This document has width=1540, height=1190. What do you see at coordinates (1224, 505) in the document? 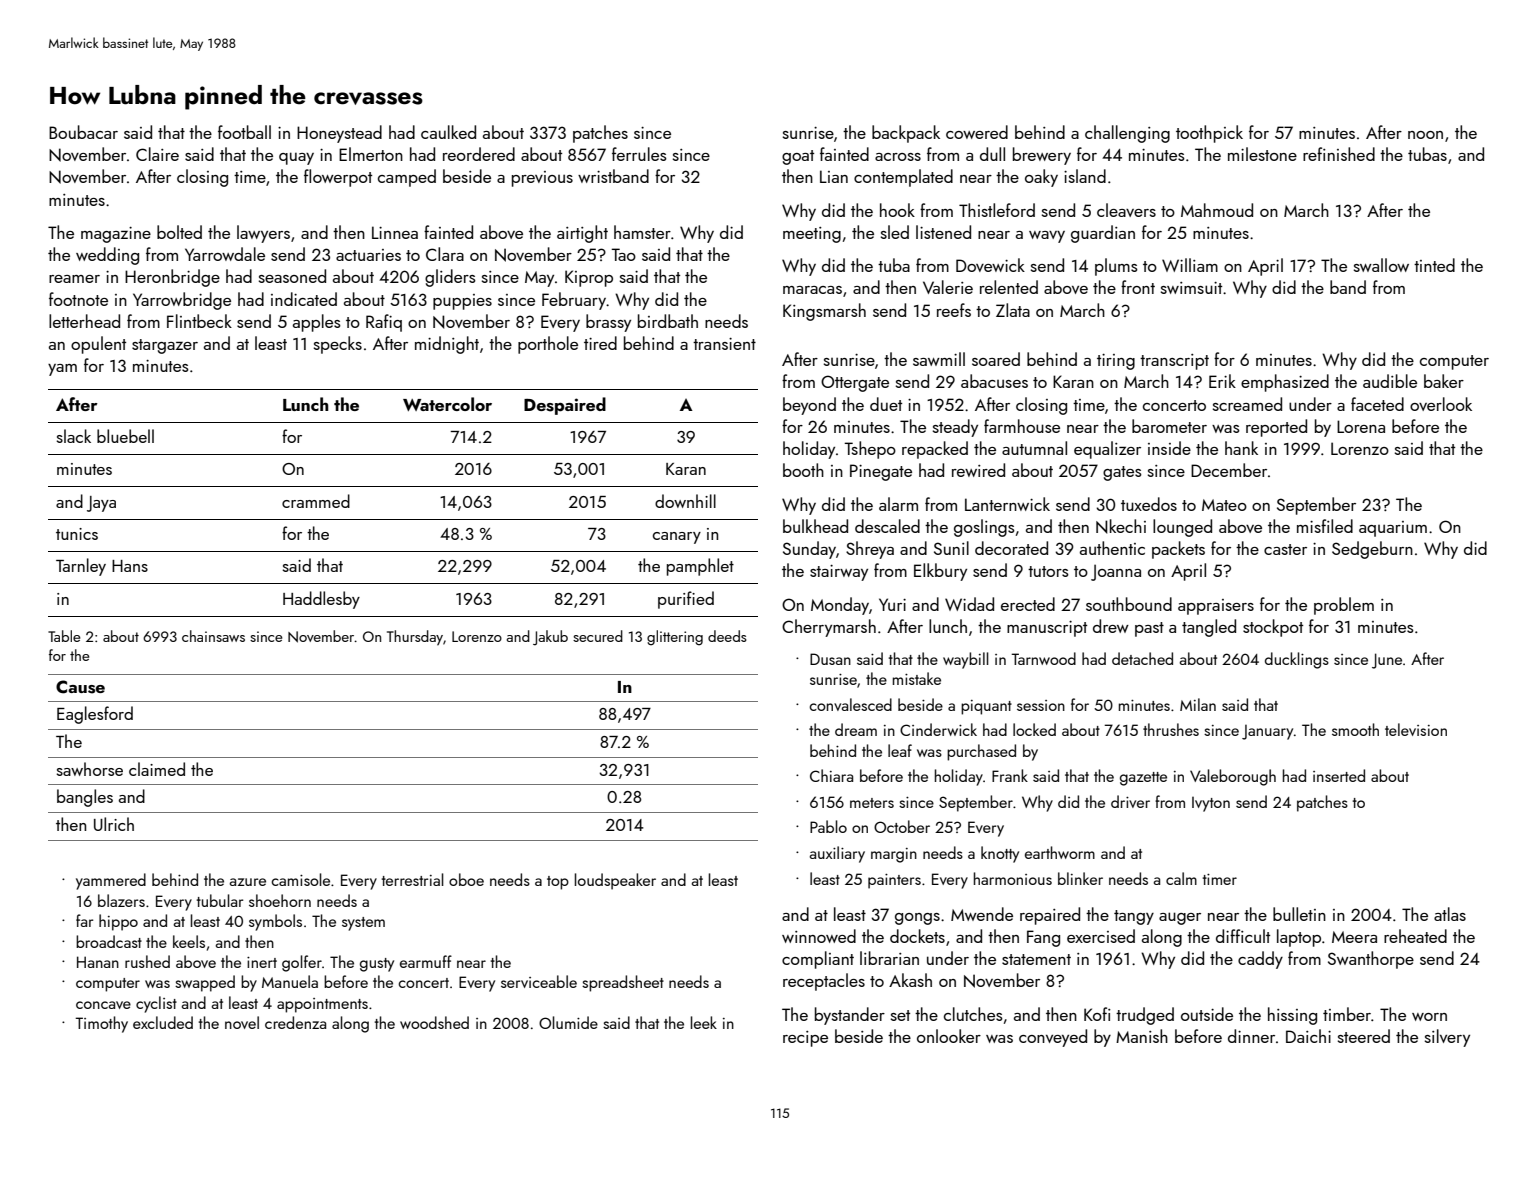
I see `Mateo` at bounding box center [1224, 505].
